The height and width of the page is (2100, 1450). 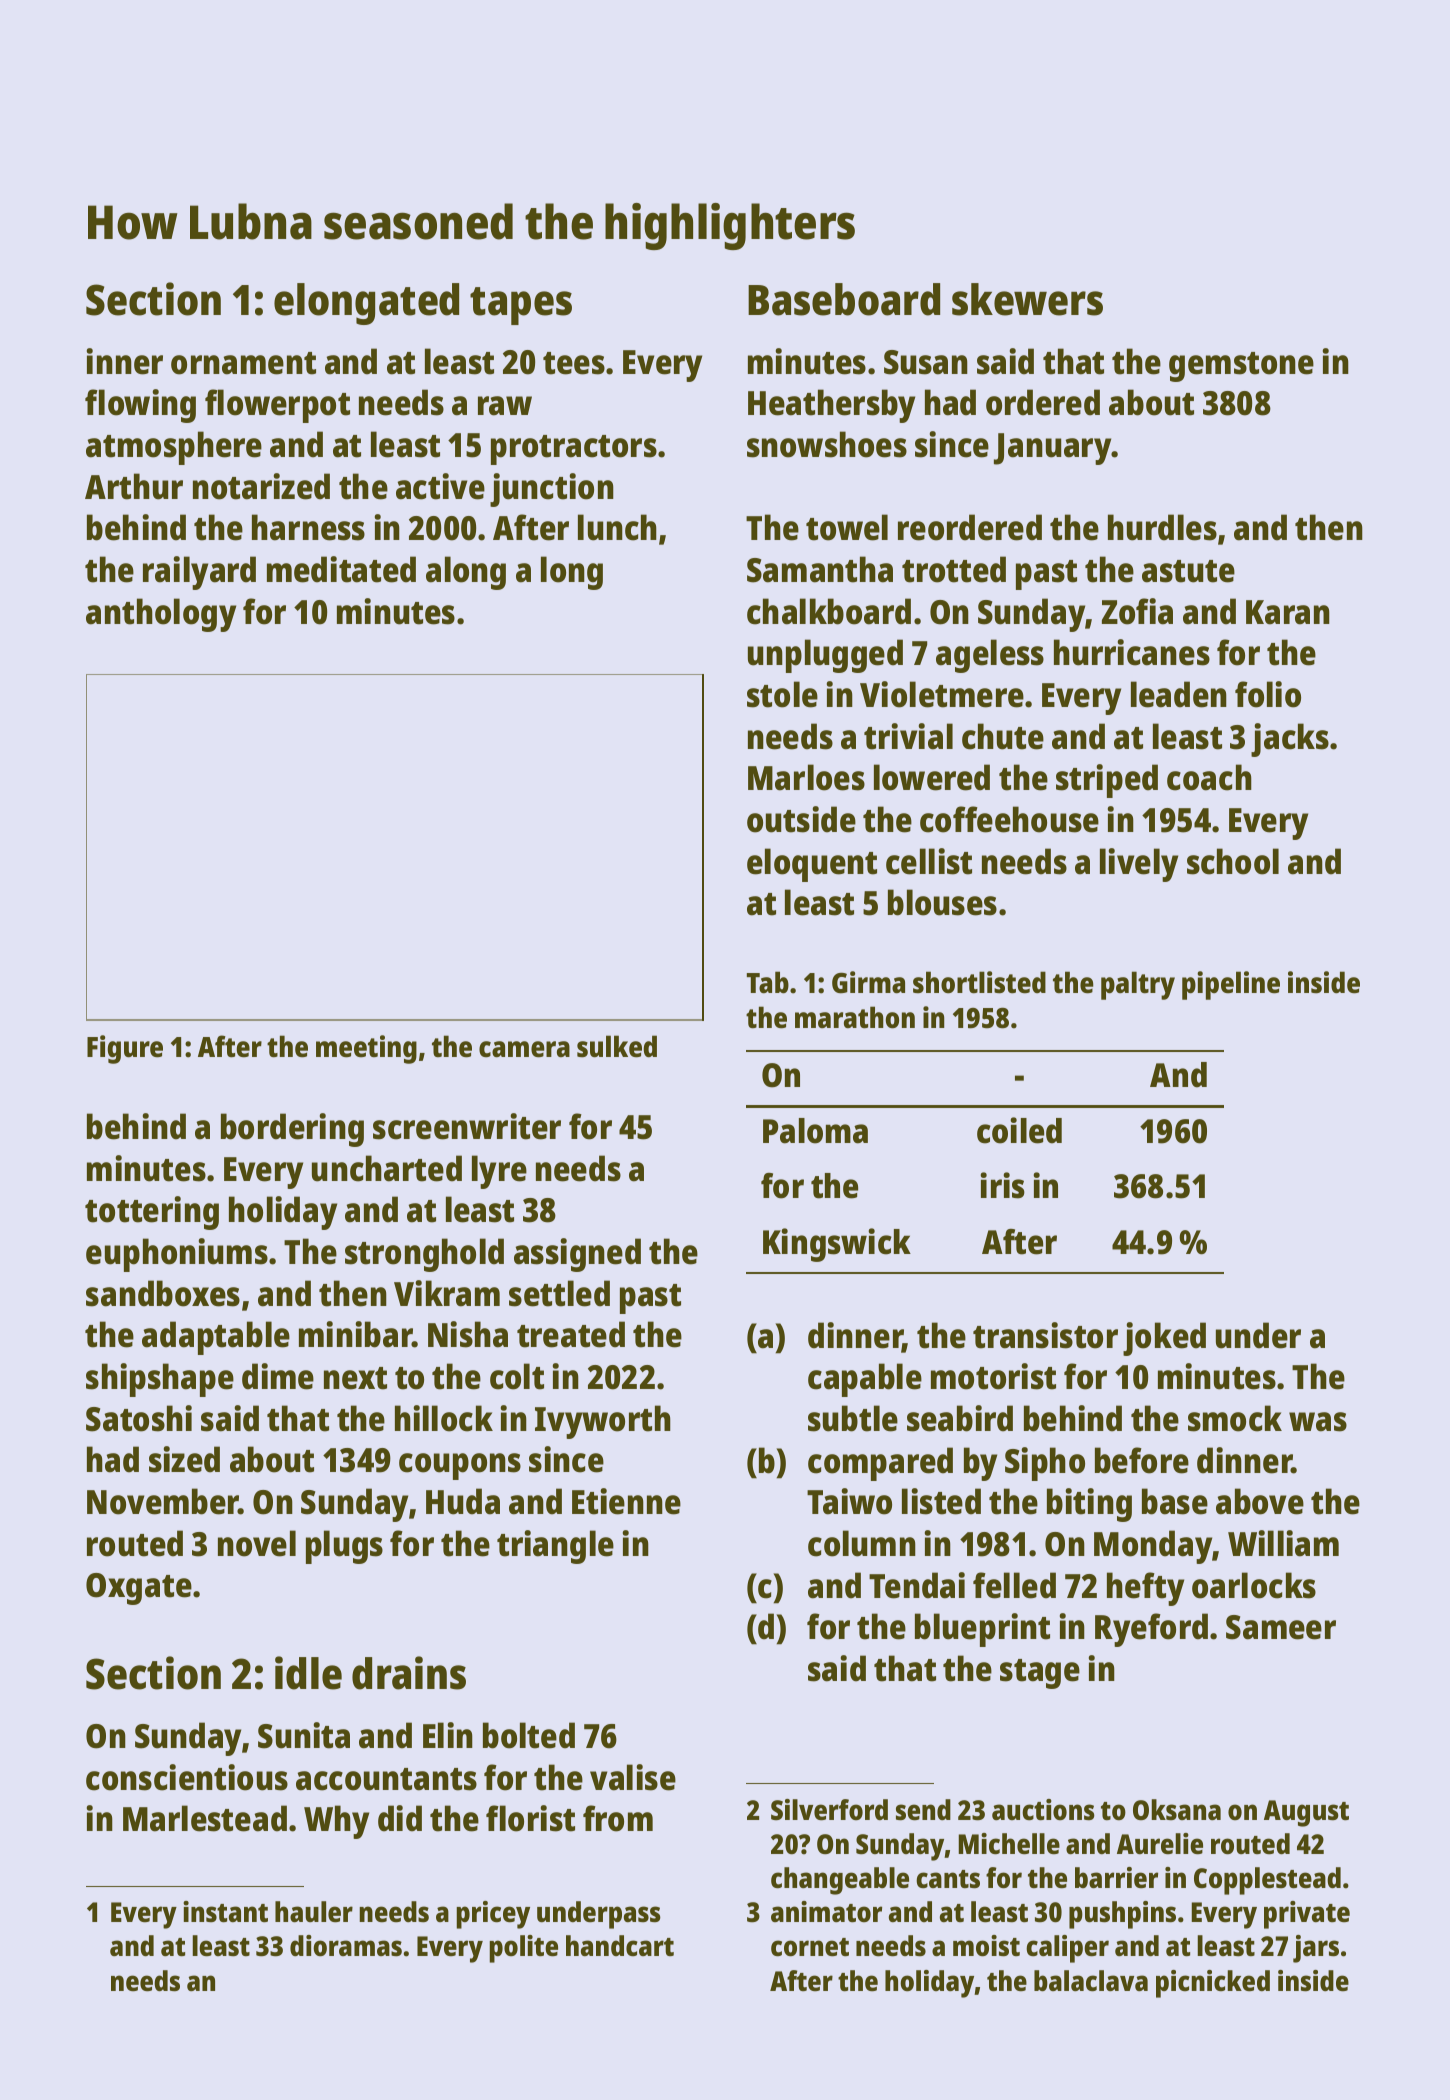 What do you see at coordinates (1019, 1130) in the page?
I see `coiled` at bounding box center [1019, 1130].
